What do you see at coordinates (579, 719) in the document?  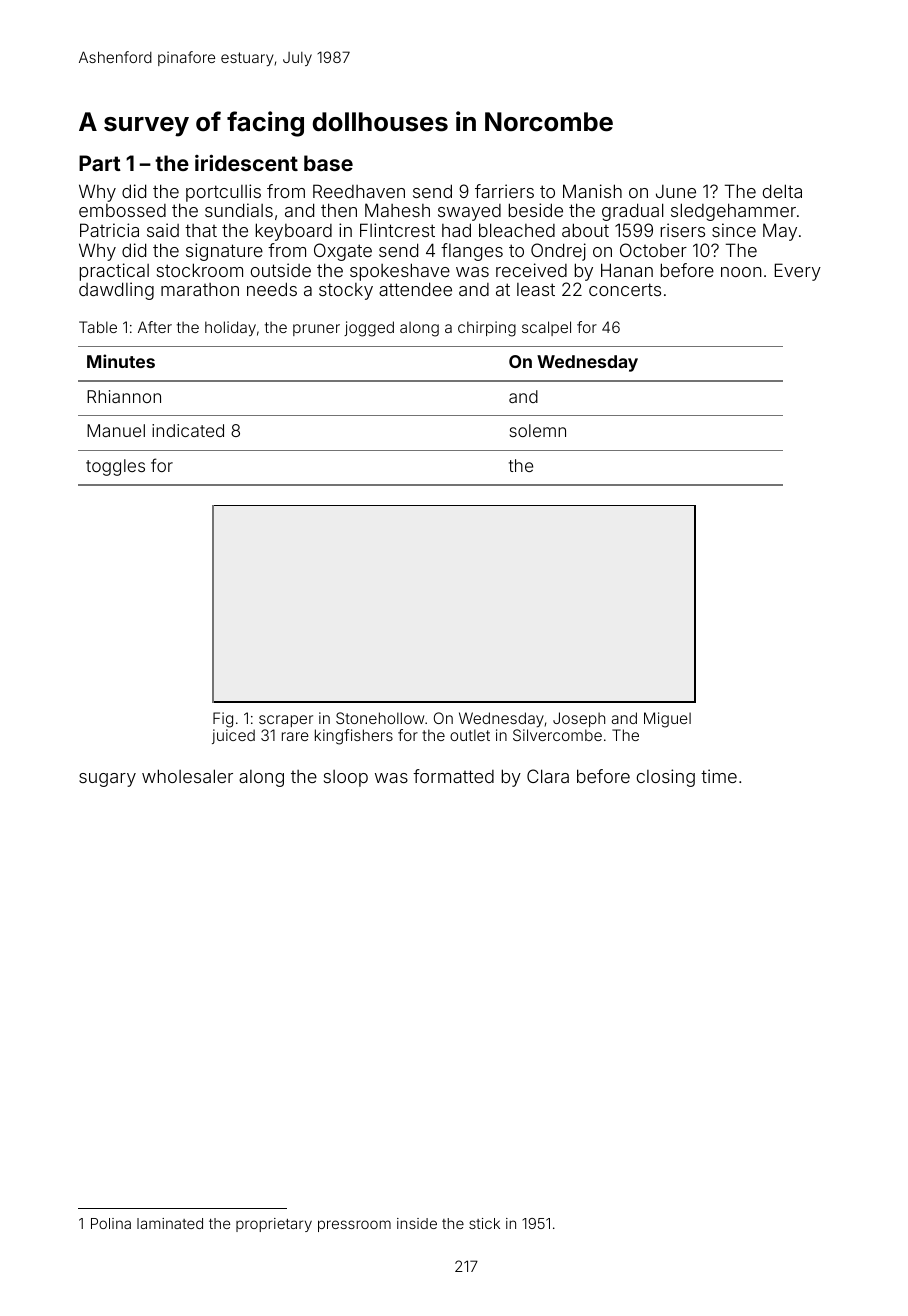 I see `Joseph` at bounding box center [579, 719].
